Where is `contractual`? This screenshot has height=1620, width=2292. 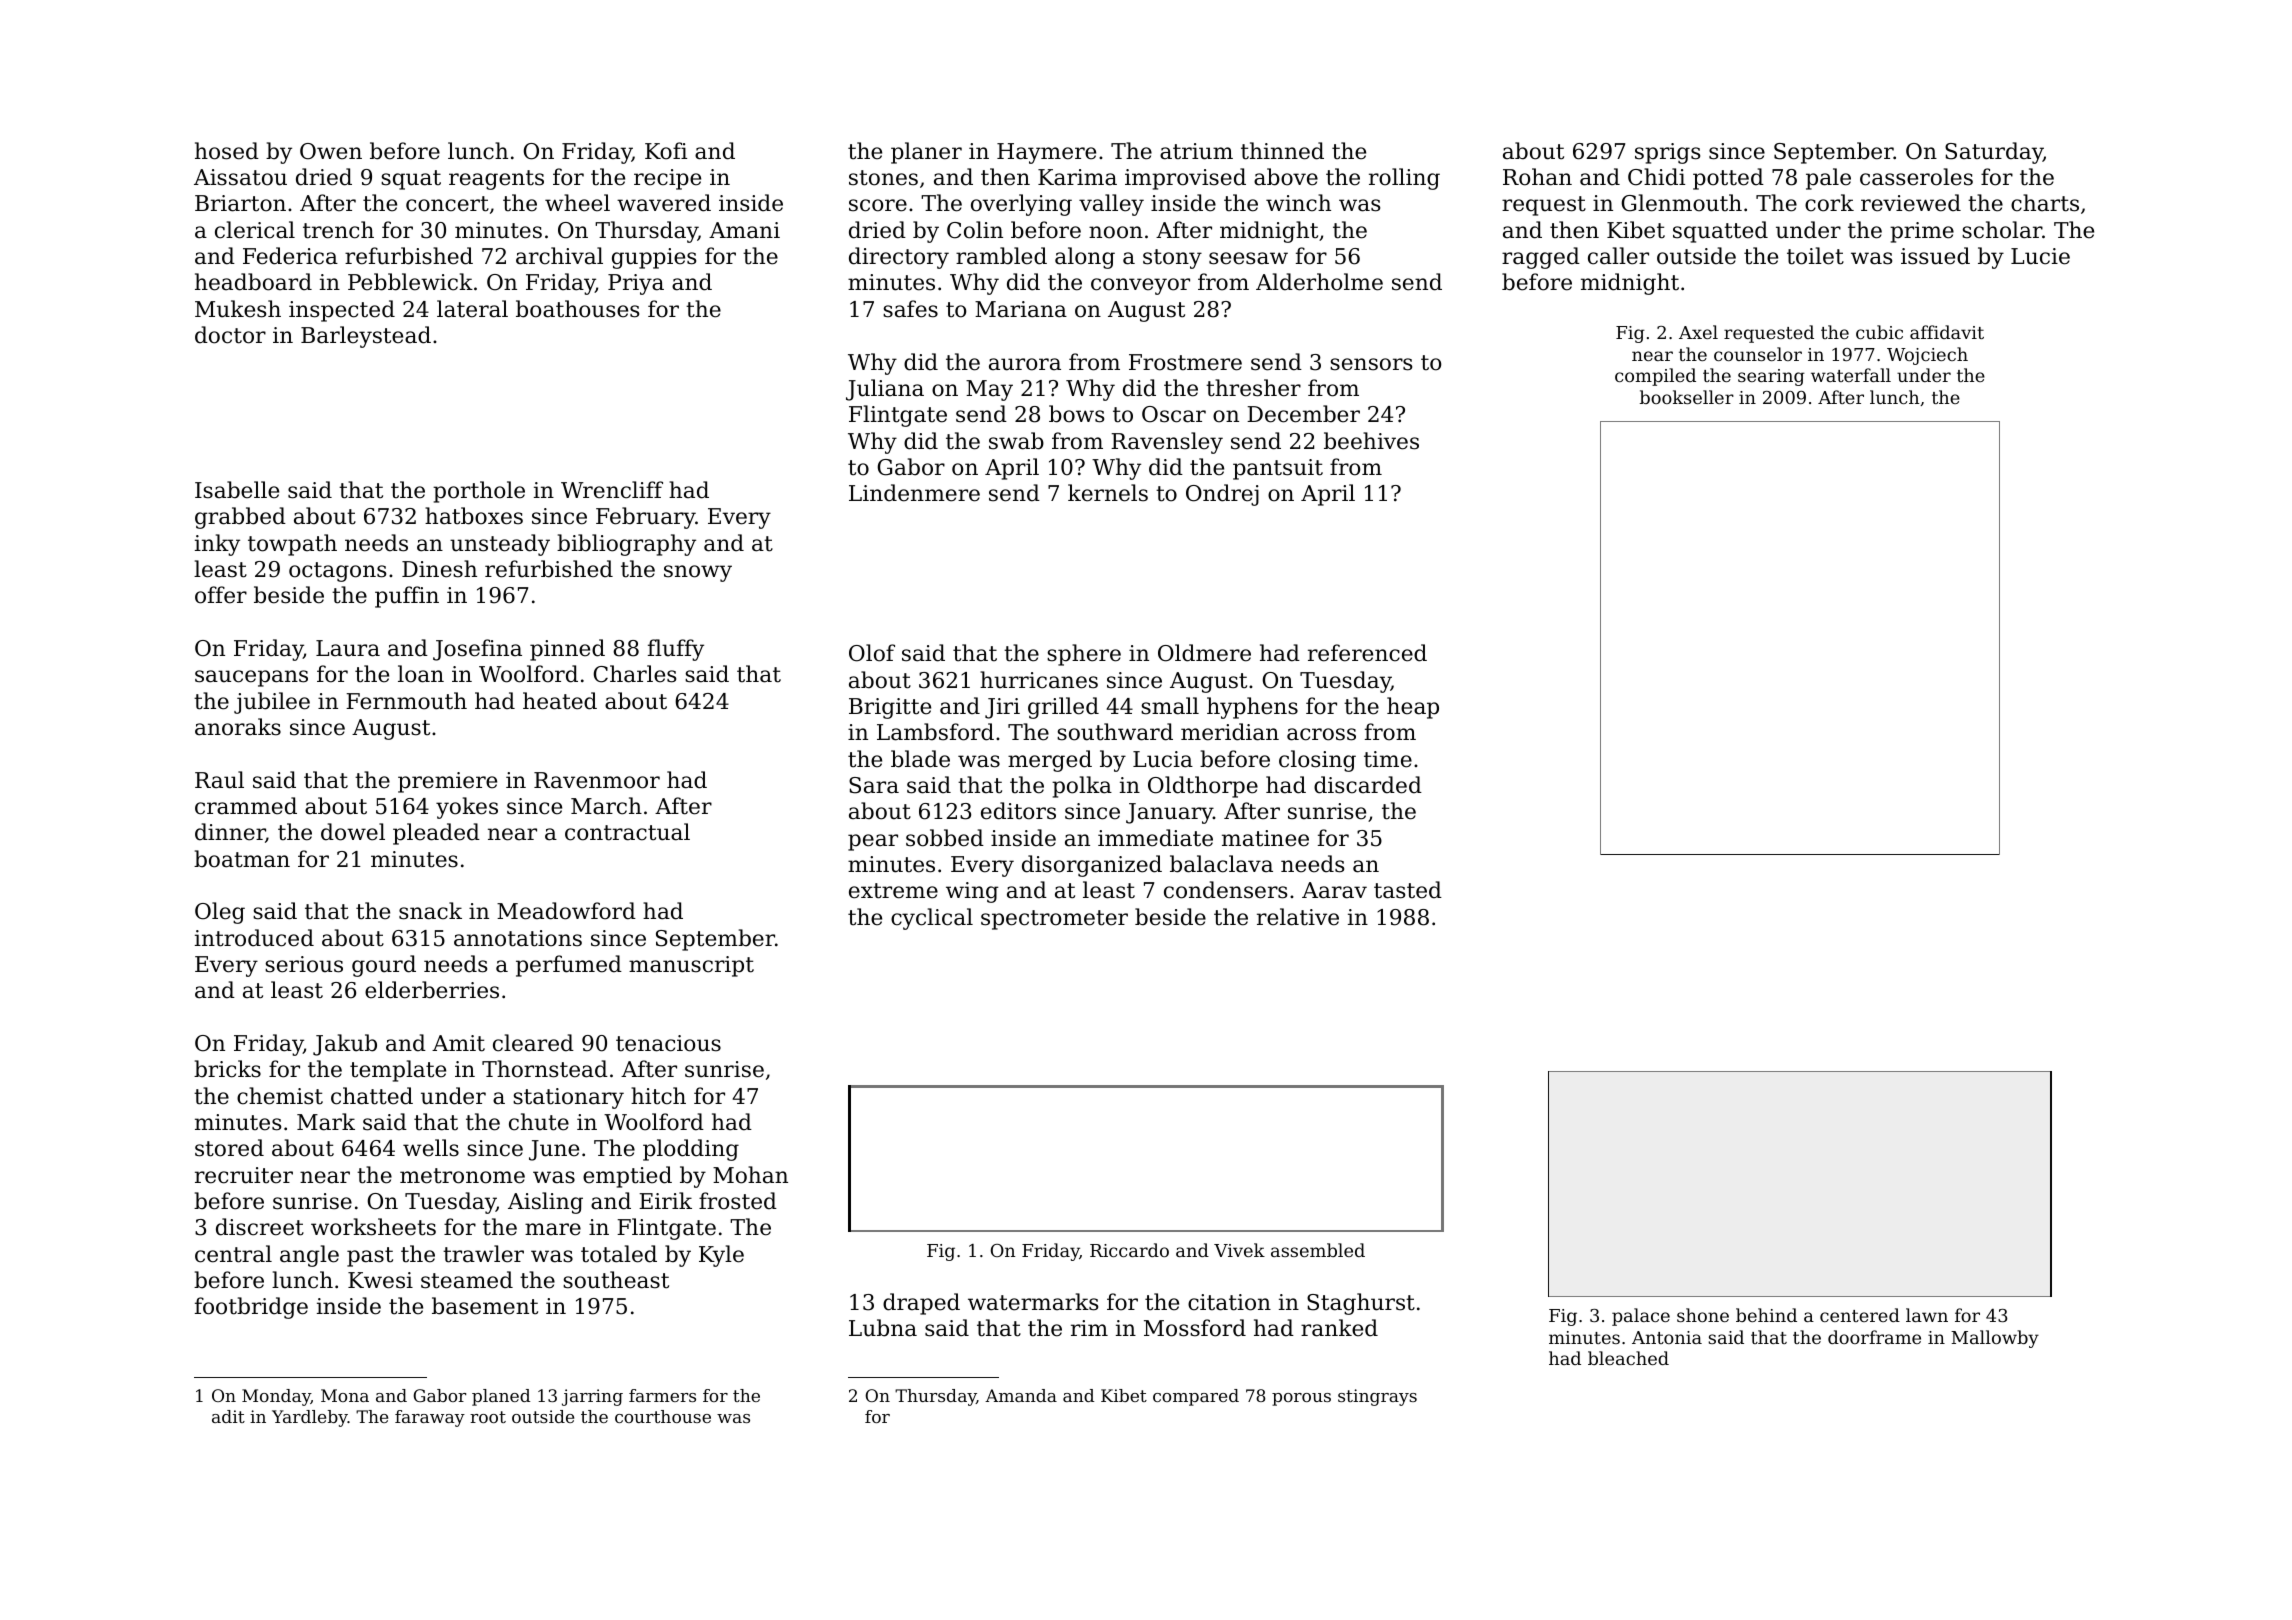 contractual is located at coordinates (627, 832).
